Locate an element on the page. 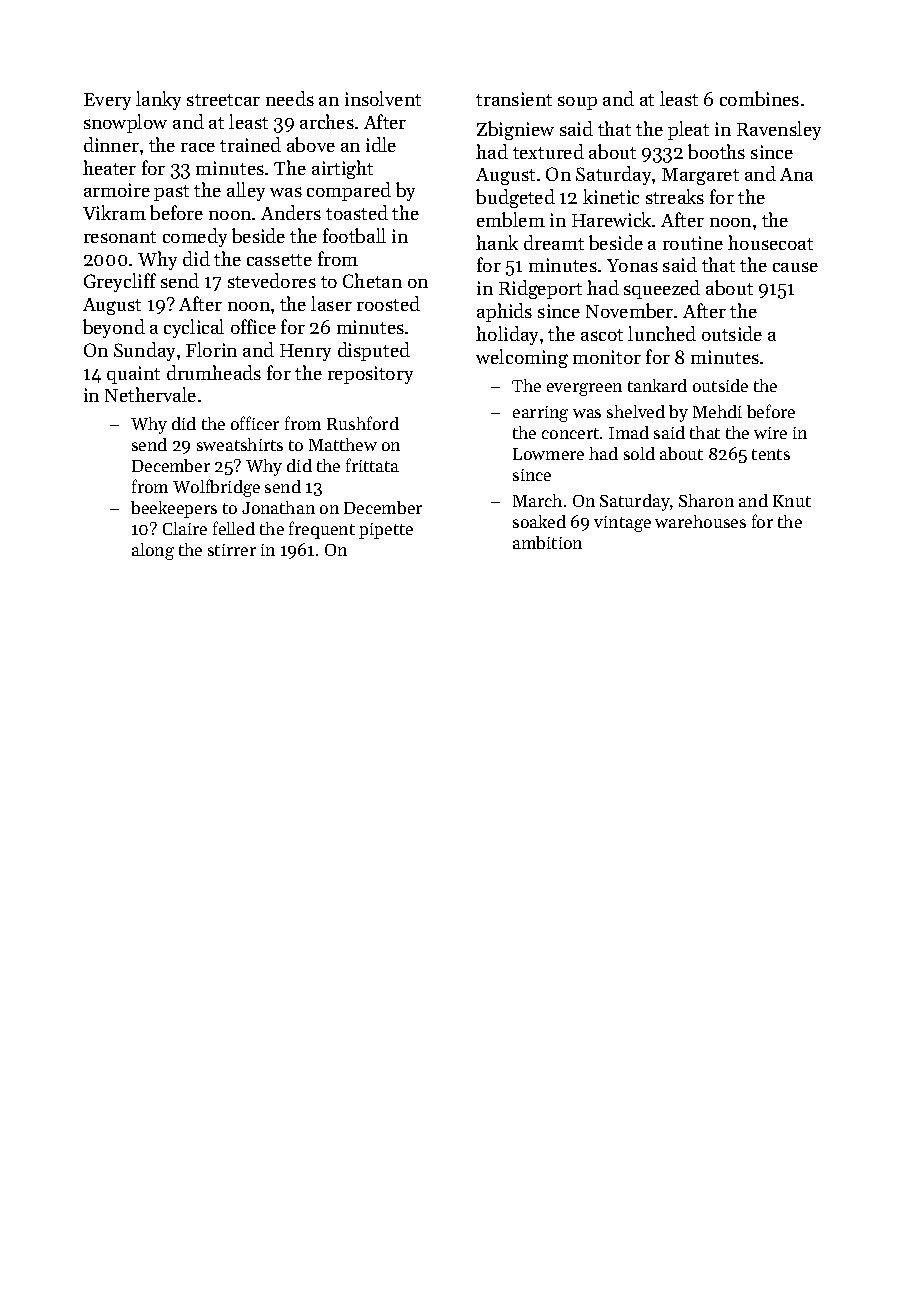 This page has width=908, height=1316. kinetic is located at coordinates (611, 196).
